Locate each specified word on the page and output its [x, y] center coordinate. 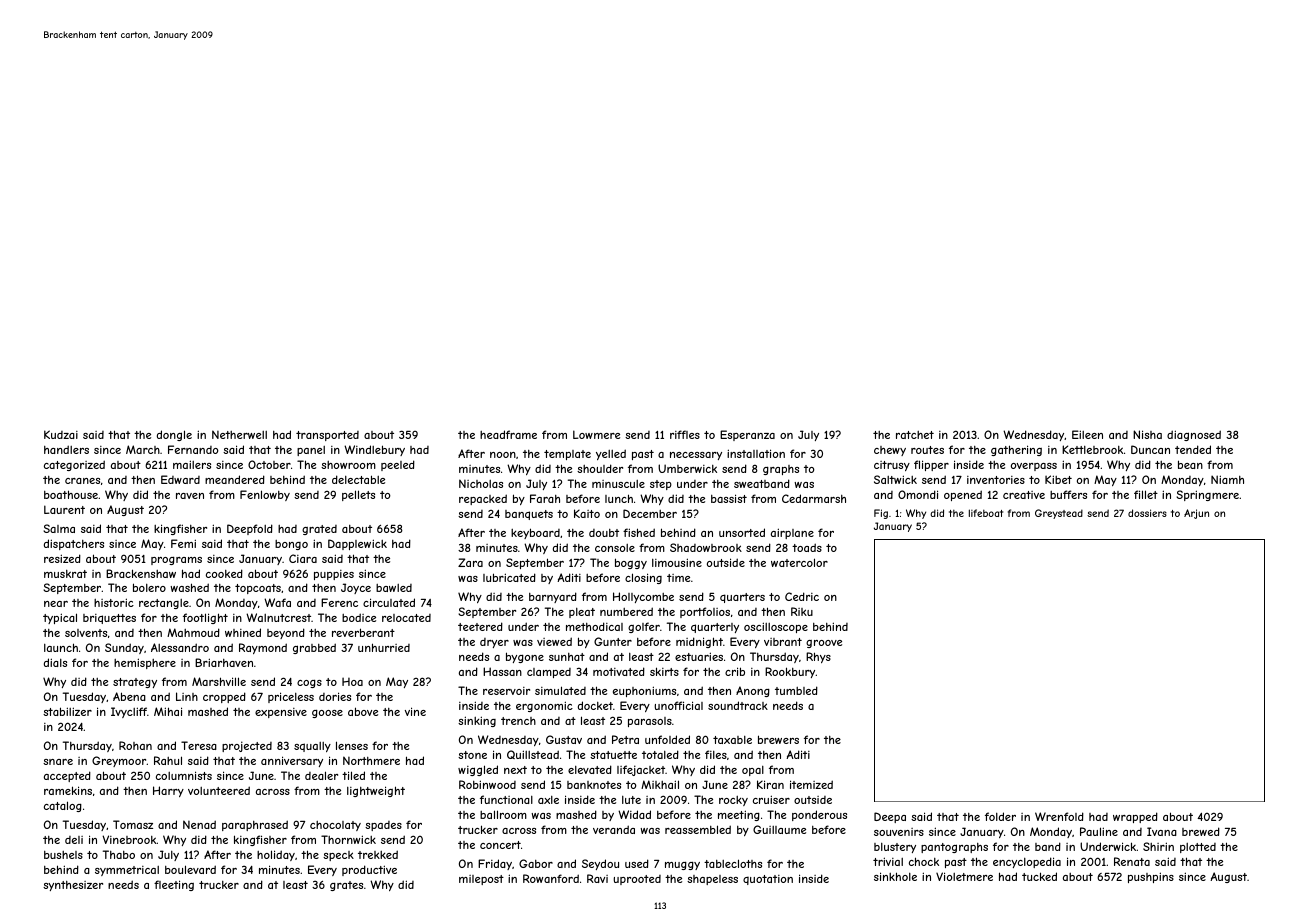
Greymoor [119, 761]
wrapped [1135, 817]
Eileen [1087, 434]
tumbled [796, 690]
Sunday [124, 648]
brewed [1201, 831]
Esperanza [747, 435]
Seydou [600, 864]
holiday [276, 855]
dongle [174, 435]
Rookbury [790, 672]
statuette [613, 755]
